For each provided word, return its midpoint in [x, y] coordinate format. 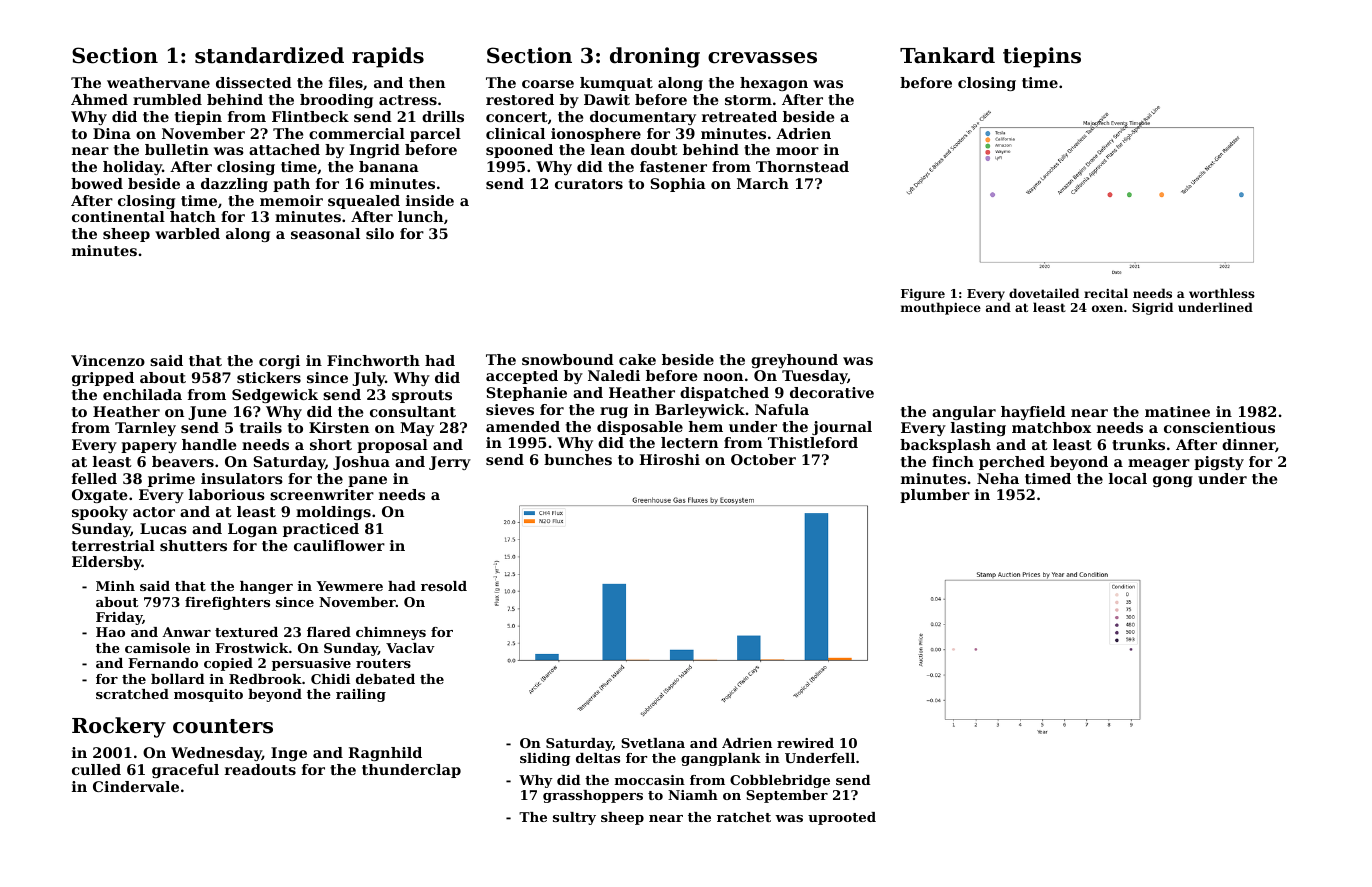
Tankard [947, 55]
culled [96, 769]
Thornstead [802, 166]
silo [380, 233]
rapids [388, 57]
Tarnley [145, 429]
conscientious [1219, 427]
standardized [269, 55]
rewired [805, 743]
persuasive [311, 664]
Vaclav [410, 648]
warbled [187, 233]
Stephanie [526, 394]
